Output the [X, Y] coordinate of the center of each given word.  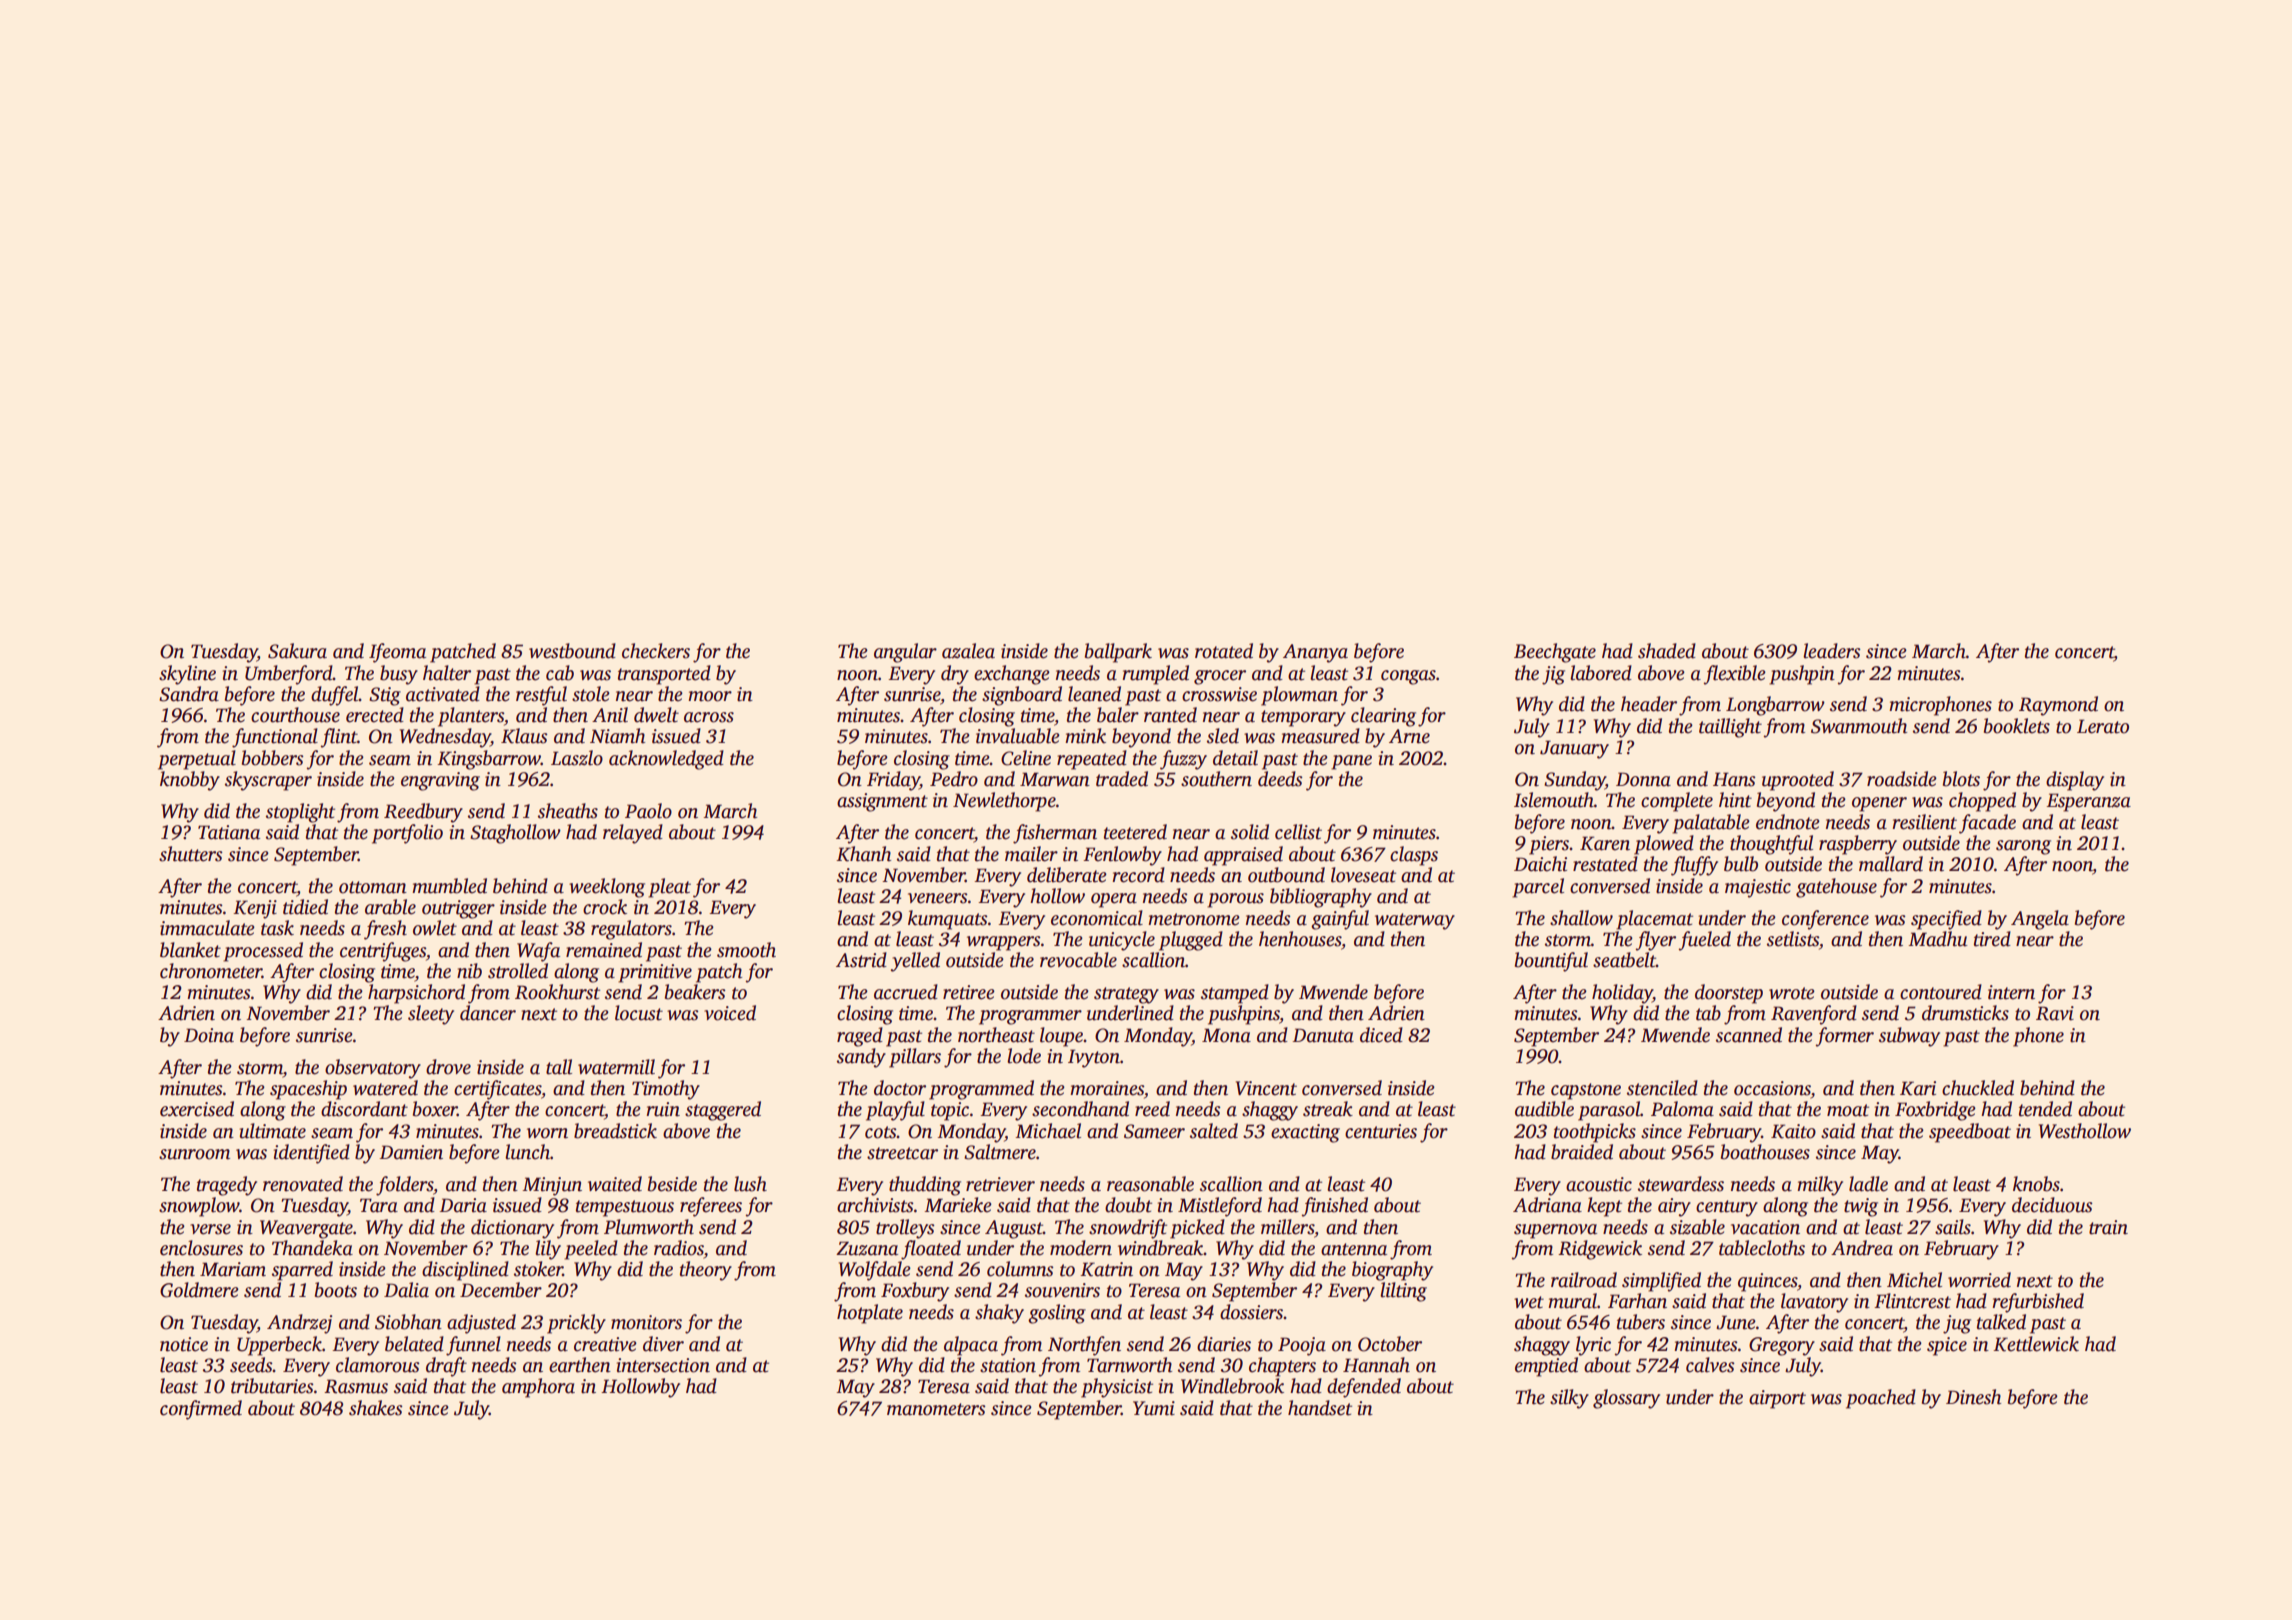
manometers [936, 1409]
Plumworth [649, 1227]
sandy [861, 1058]
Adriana [1547, 1205]
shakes [376, 1408]
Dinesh [1973, 1397]
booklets [2017, 726]
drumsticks [1965, 1013]
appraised [1243, 856]
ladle [1868, 1184]
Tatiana [229, 832]
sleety [431, 1015]
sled [1223, 736]
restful [541, 696]
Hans [1734, 779]
